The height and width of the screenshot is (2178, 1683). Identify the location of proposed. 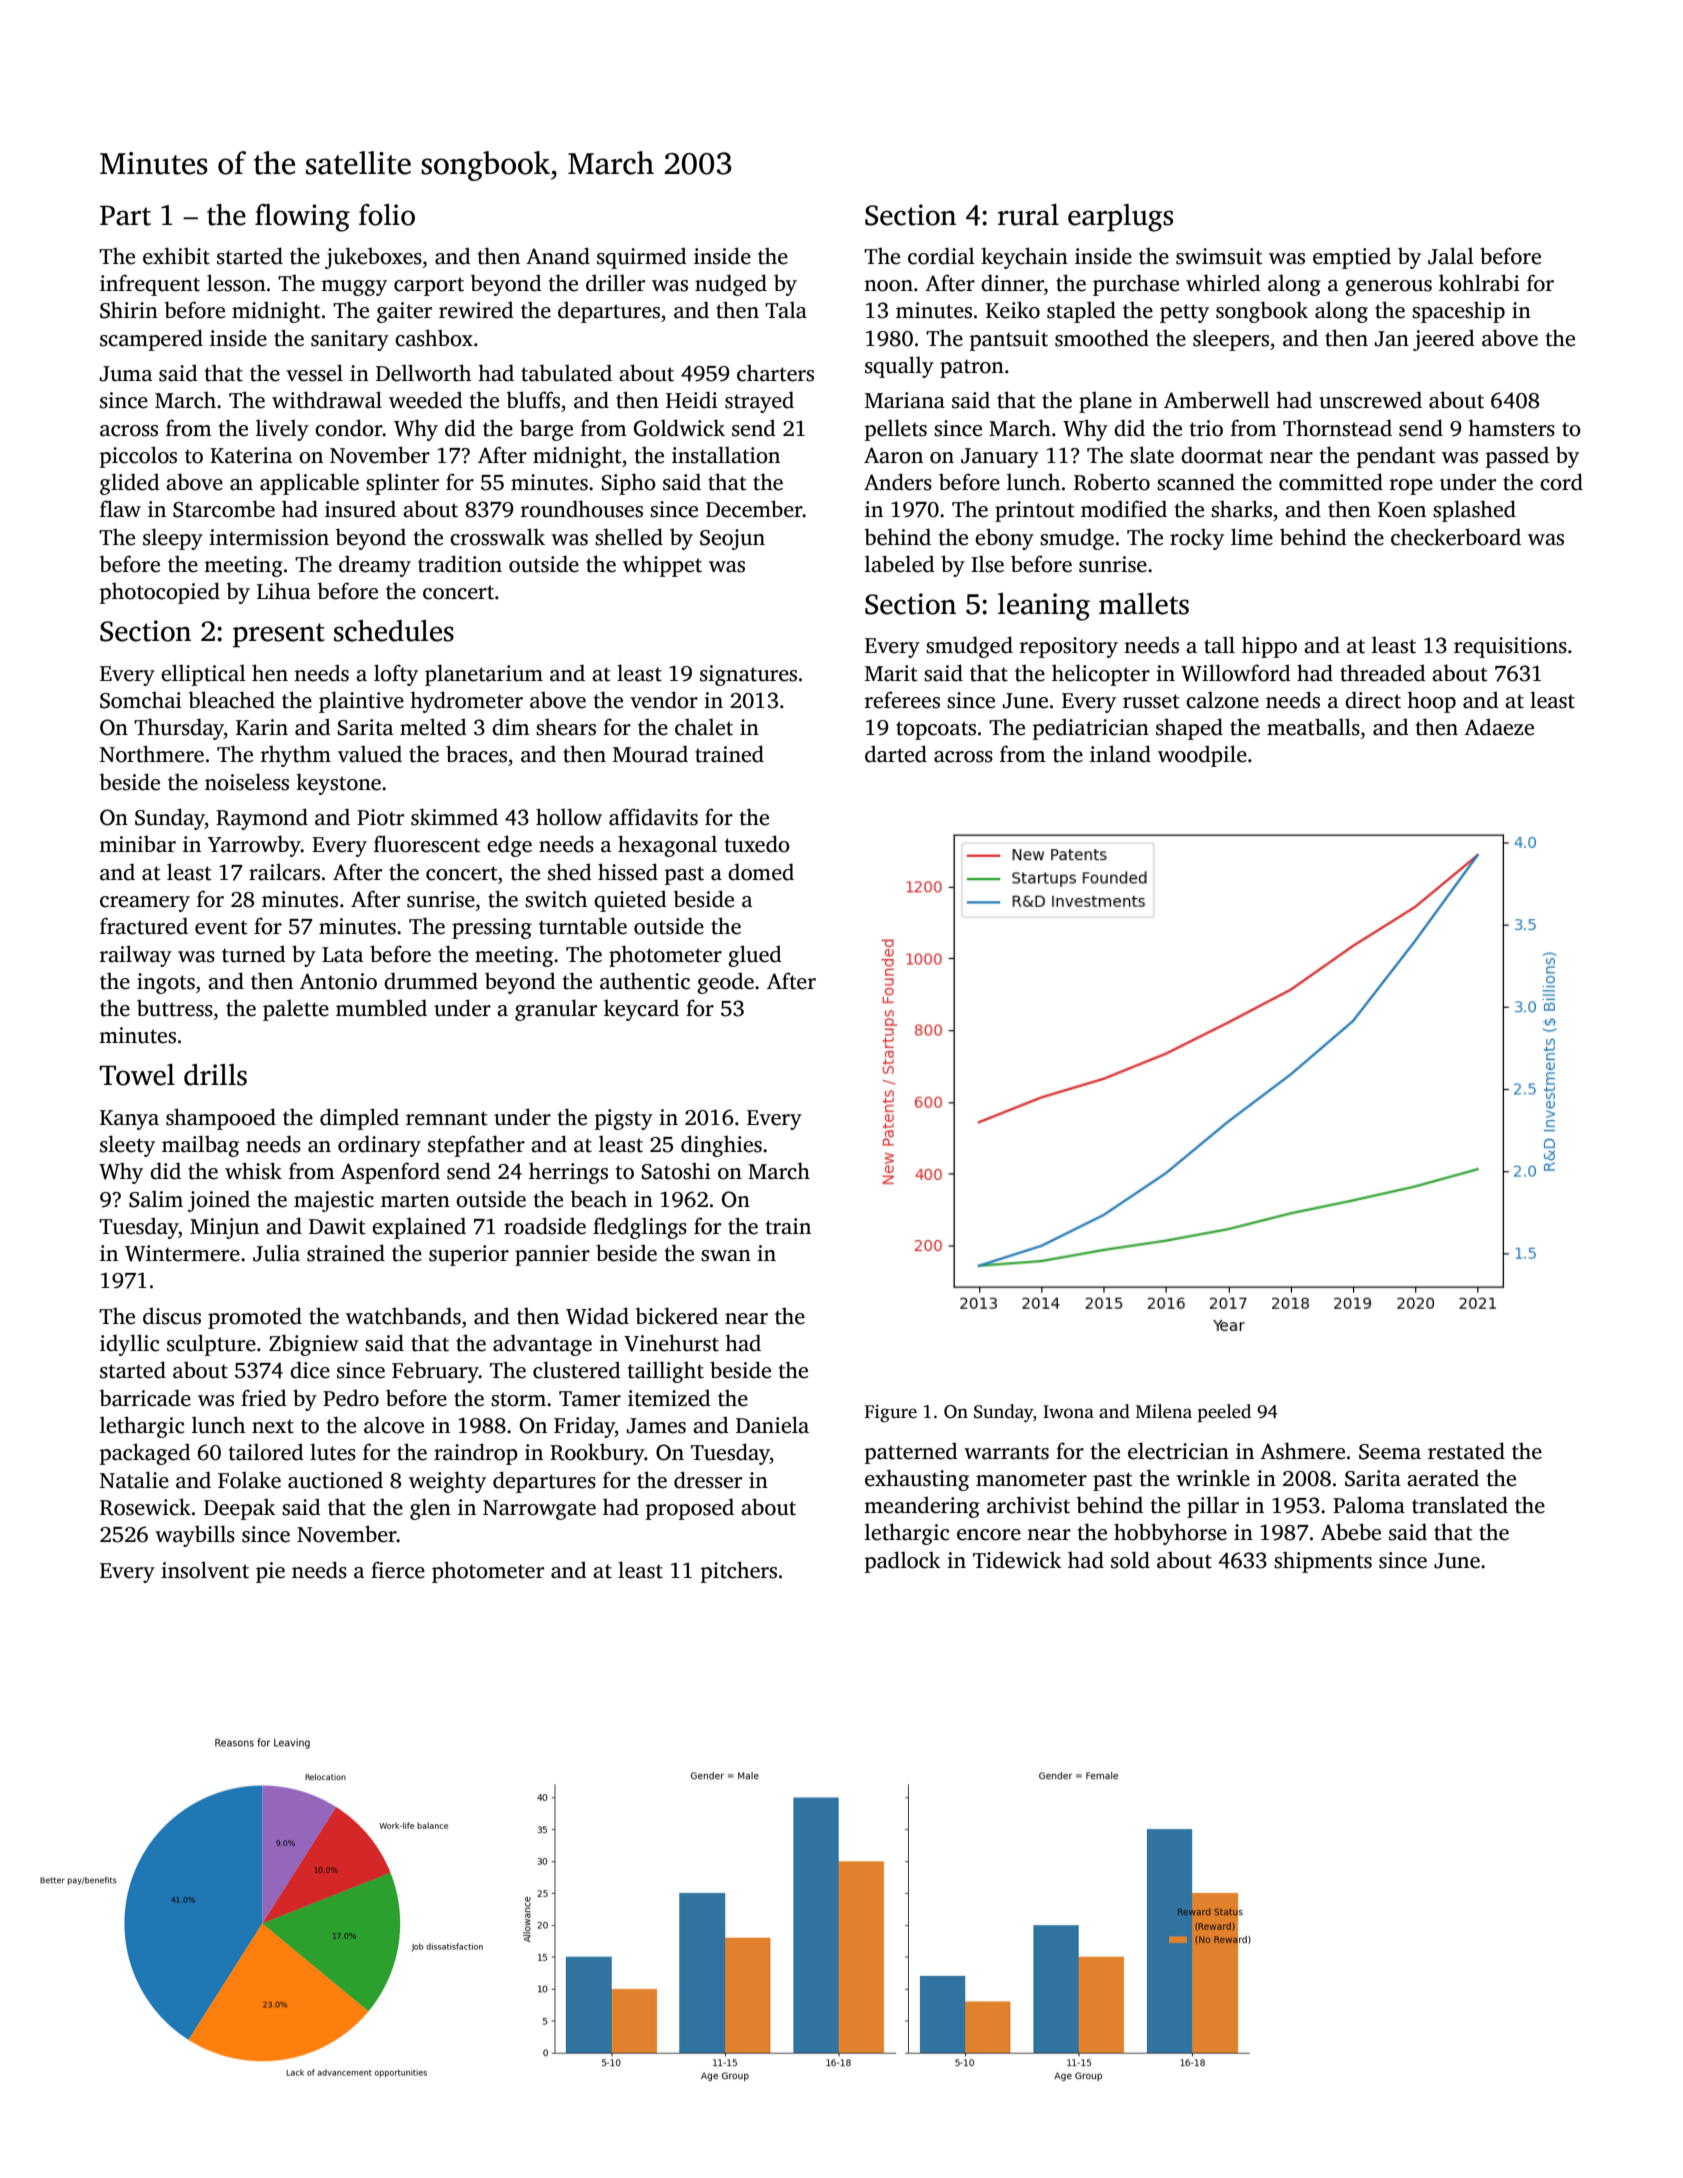
(690, 1509).
